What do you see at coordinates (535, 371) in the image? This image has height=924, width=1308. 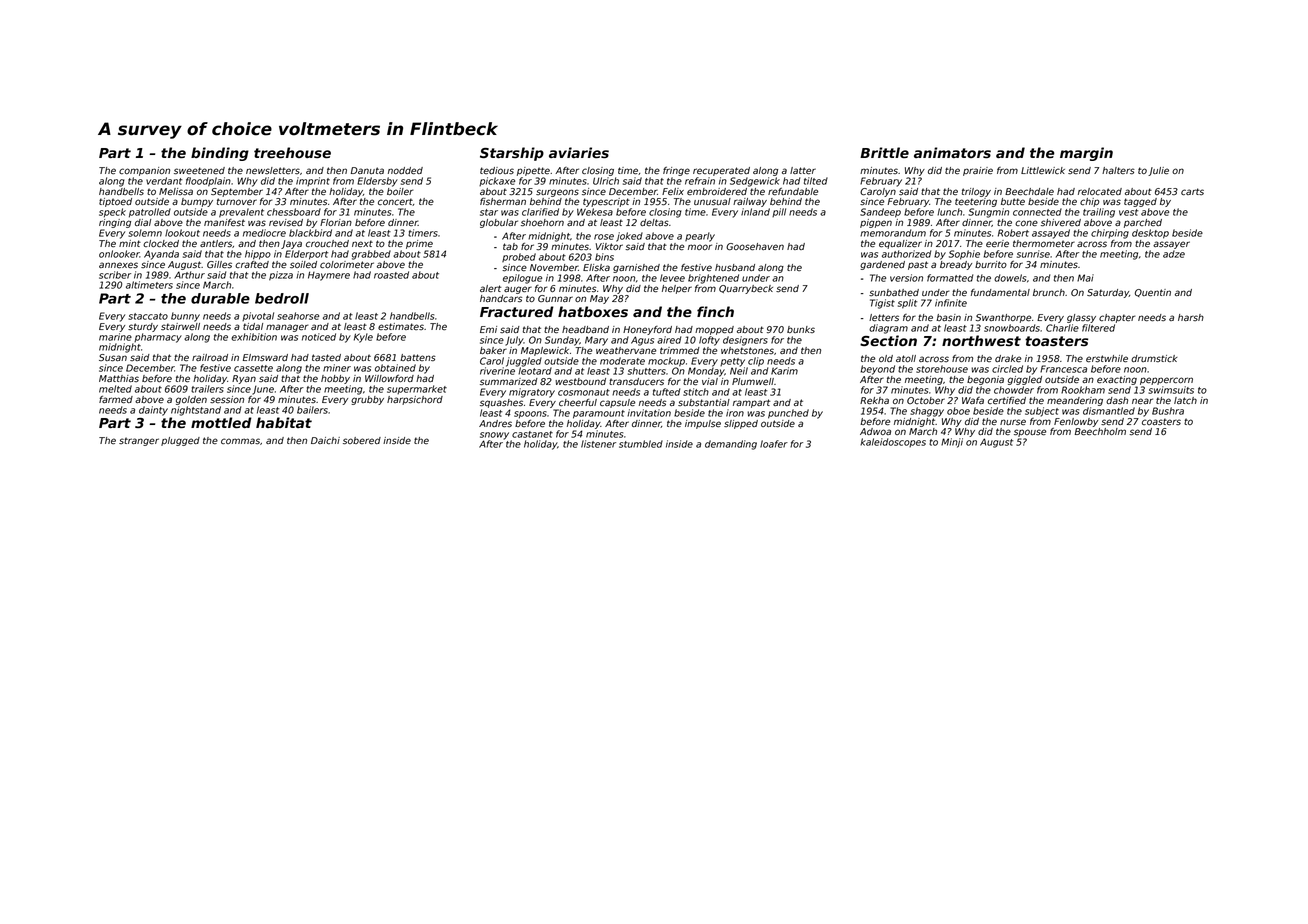 I see `leotard` at bounding box center [535, 371].
